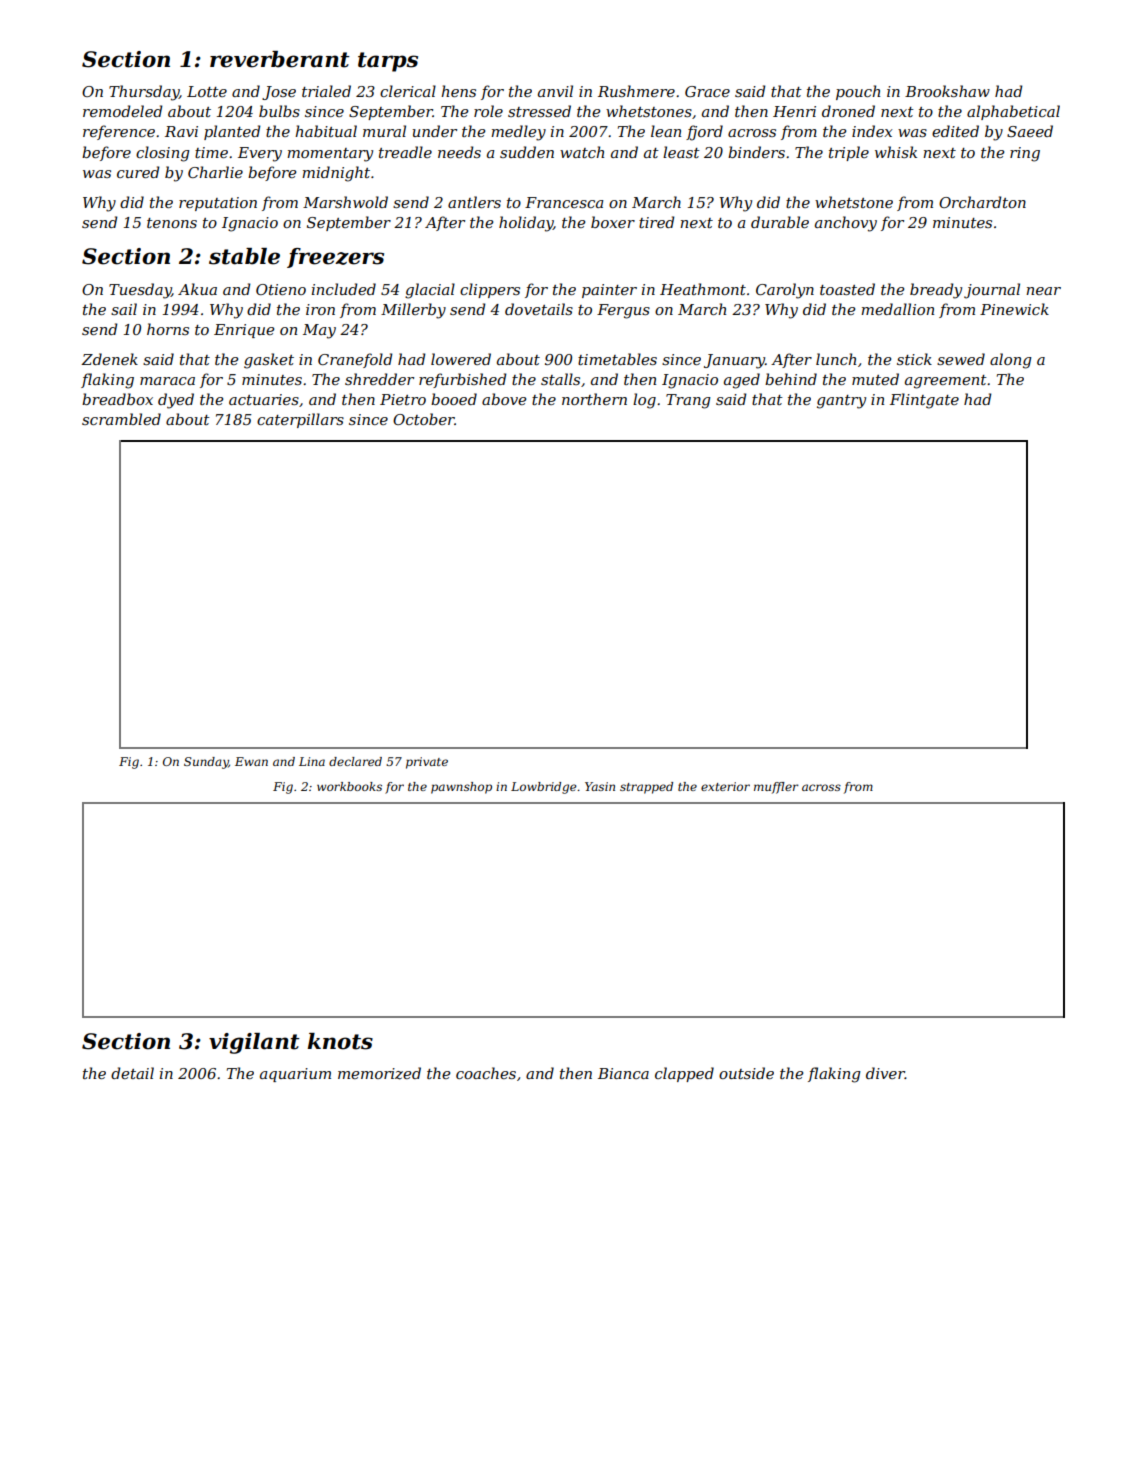 The image size is (1147, 1484). Describe the element at coordinates (251, 761) in the document. I see `Ewan` at that location.
